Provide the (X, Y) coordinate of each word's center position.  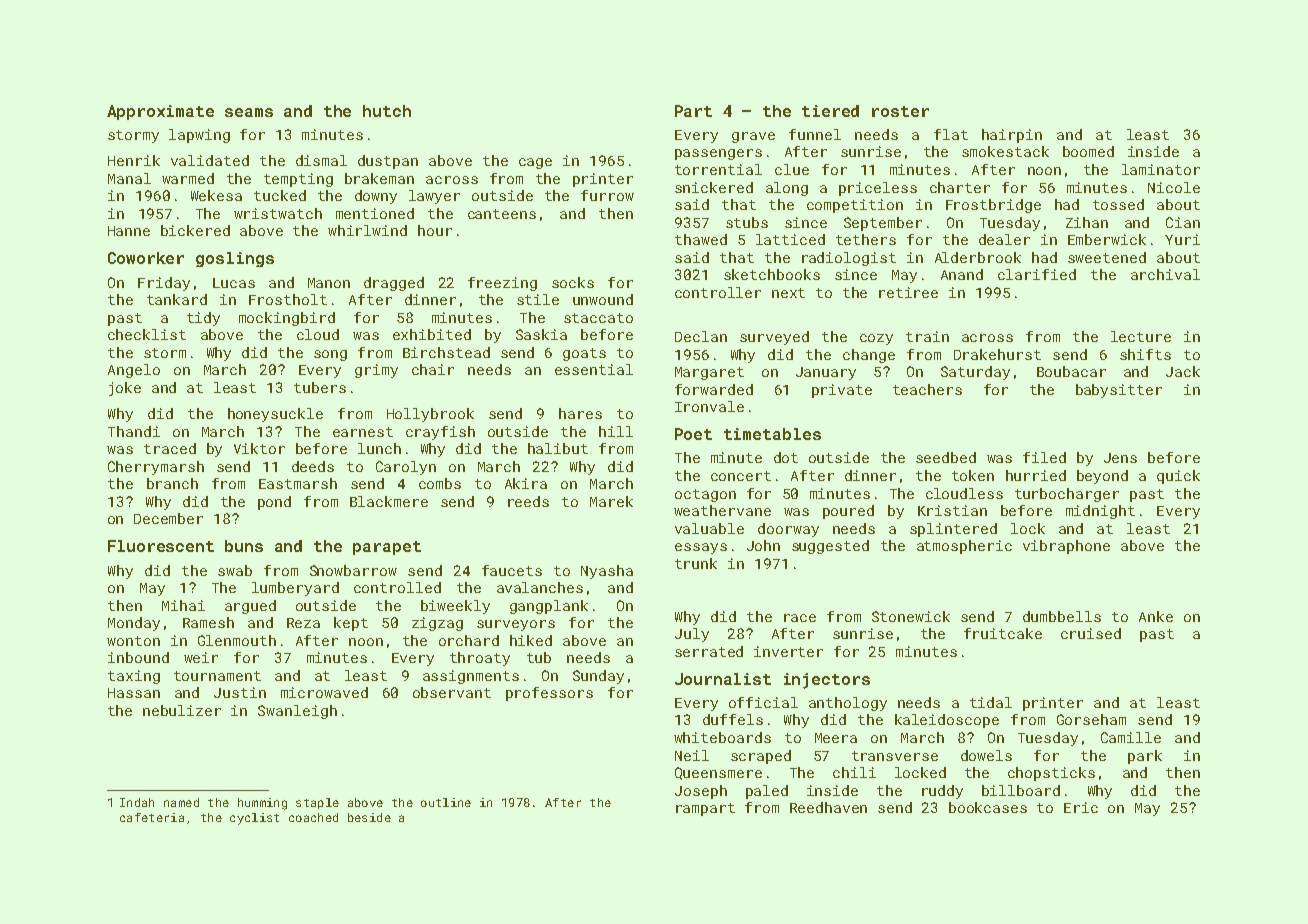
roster (900, 111)
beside (369, 817)
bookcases (988, 807)
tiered (830, 111)
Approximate (160, 112)
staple (317, 803)
